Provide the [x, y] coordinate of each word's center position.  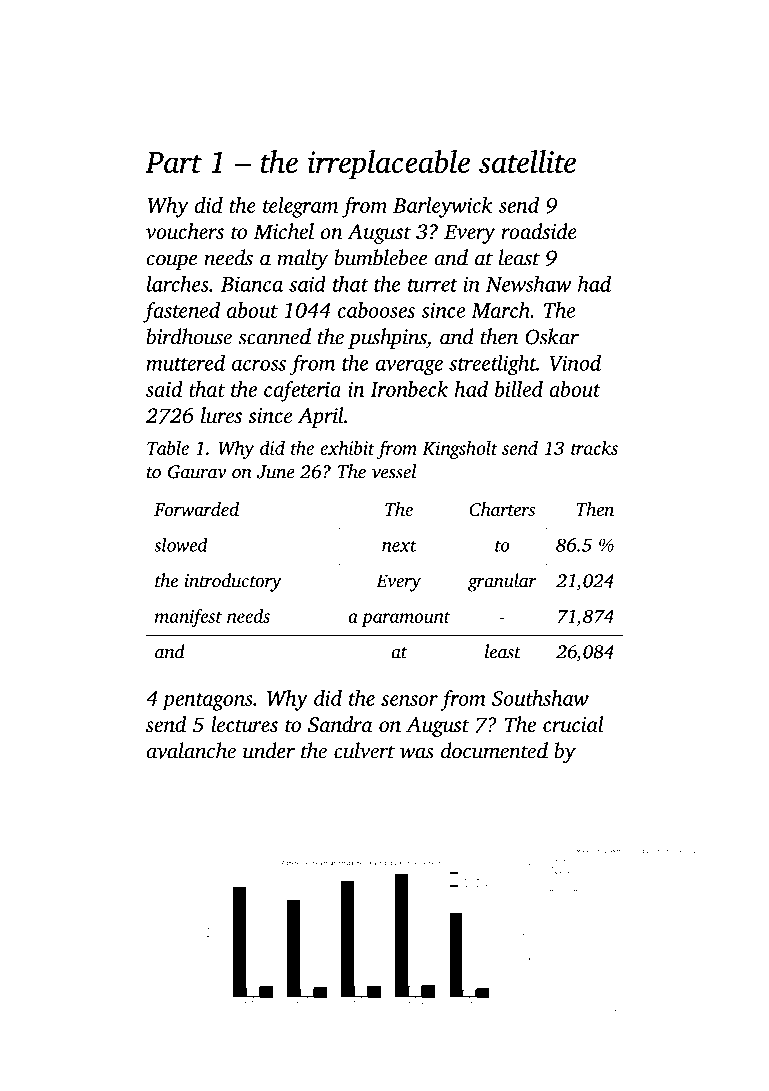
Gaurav [197, 472]
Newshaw [528, 284]
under [269, 750]
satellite [527, 161]
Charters [502, 509]
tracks [594, 447]
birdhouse [189, 336]
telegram [300, 207]
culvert [364, 750]
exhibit [347, 447]
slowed [181, 544]
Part [173, 162]
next [399, 546]
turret [433, 285]
